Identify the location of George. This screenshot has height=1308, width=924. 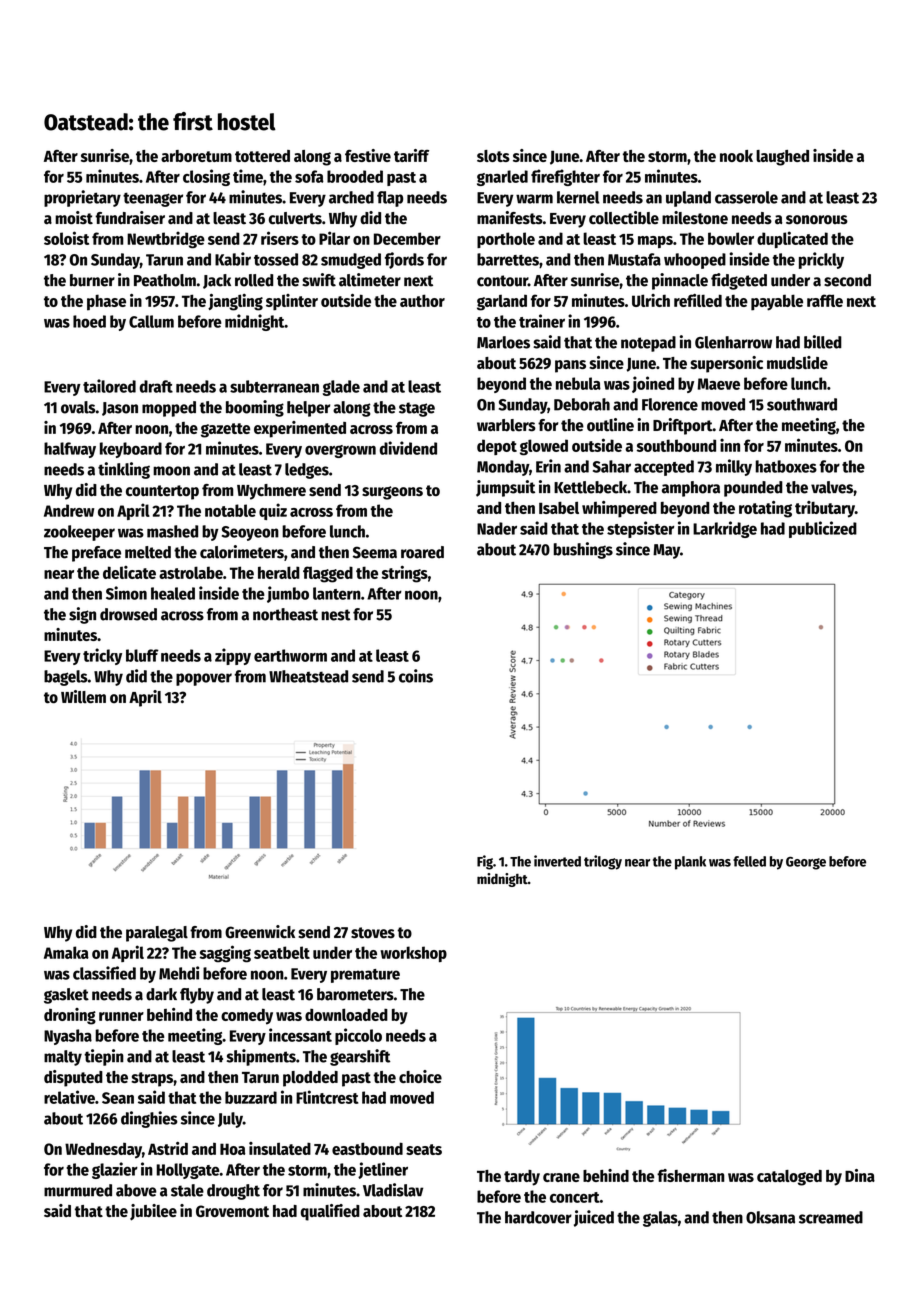
(806, 863).
